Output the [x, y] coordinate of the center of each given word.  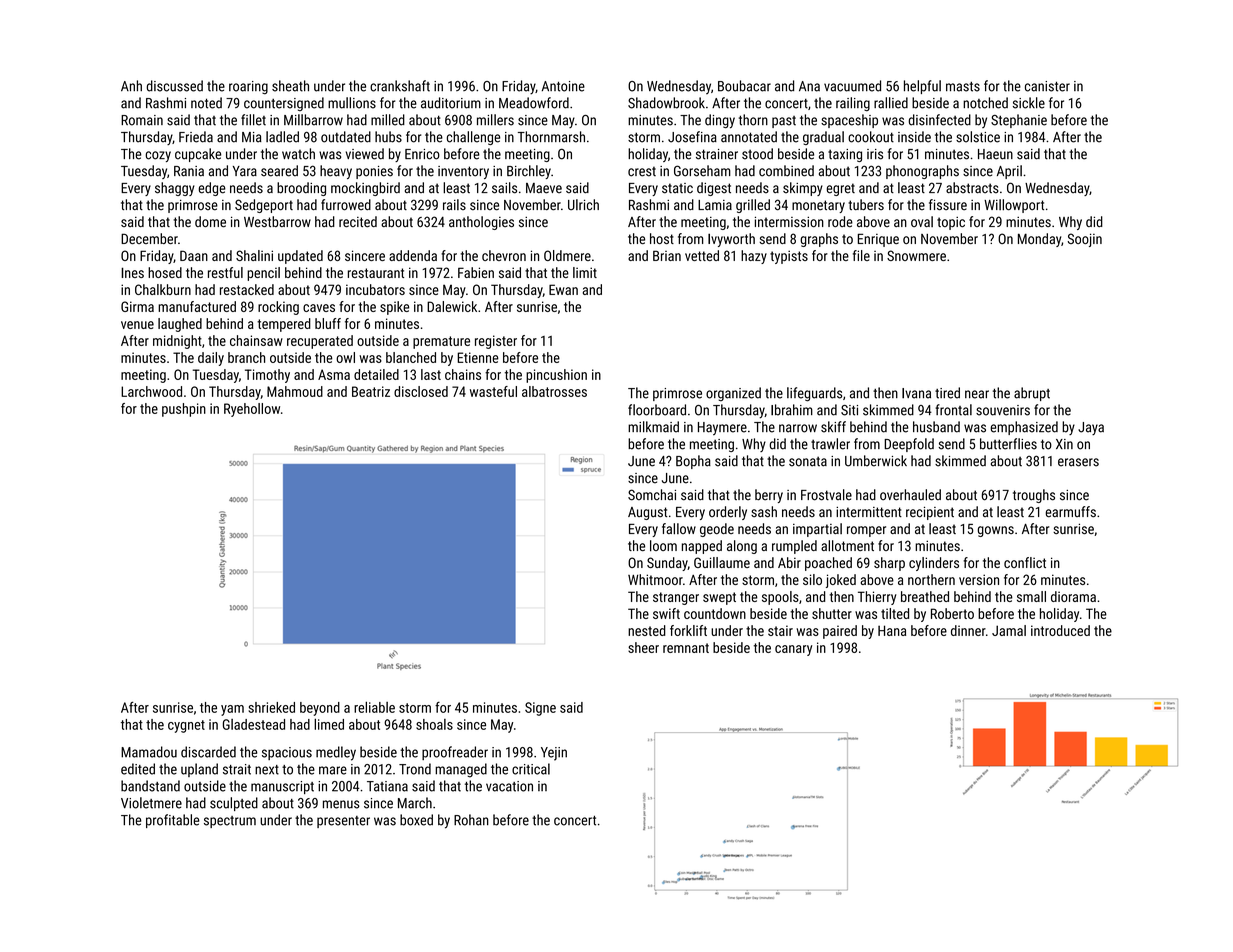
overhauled [910, 495]
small [1031, 596]
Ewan [563, 289]
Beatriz [371, 391]
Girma [137, 306]
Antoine [563, 86]
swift [666, 613]
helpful [922, 87]
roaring [248, 88]
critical [531, 769]
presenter [343, 822]
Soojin [1084, 240]
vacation [509, 786]
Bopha [693, 462]
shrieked [271, 707]
